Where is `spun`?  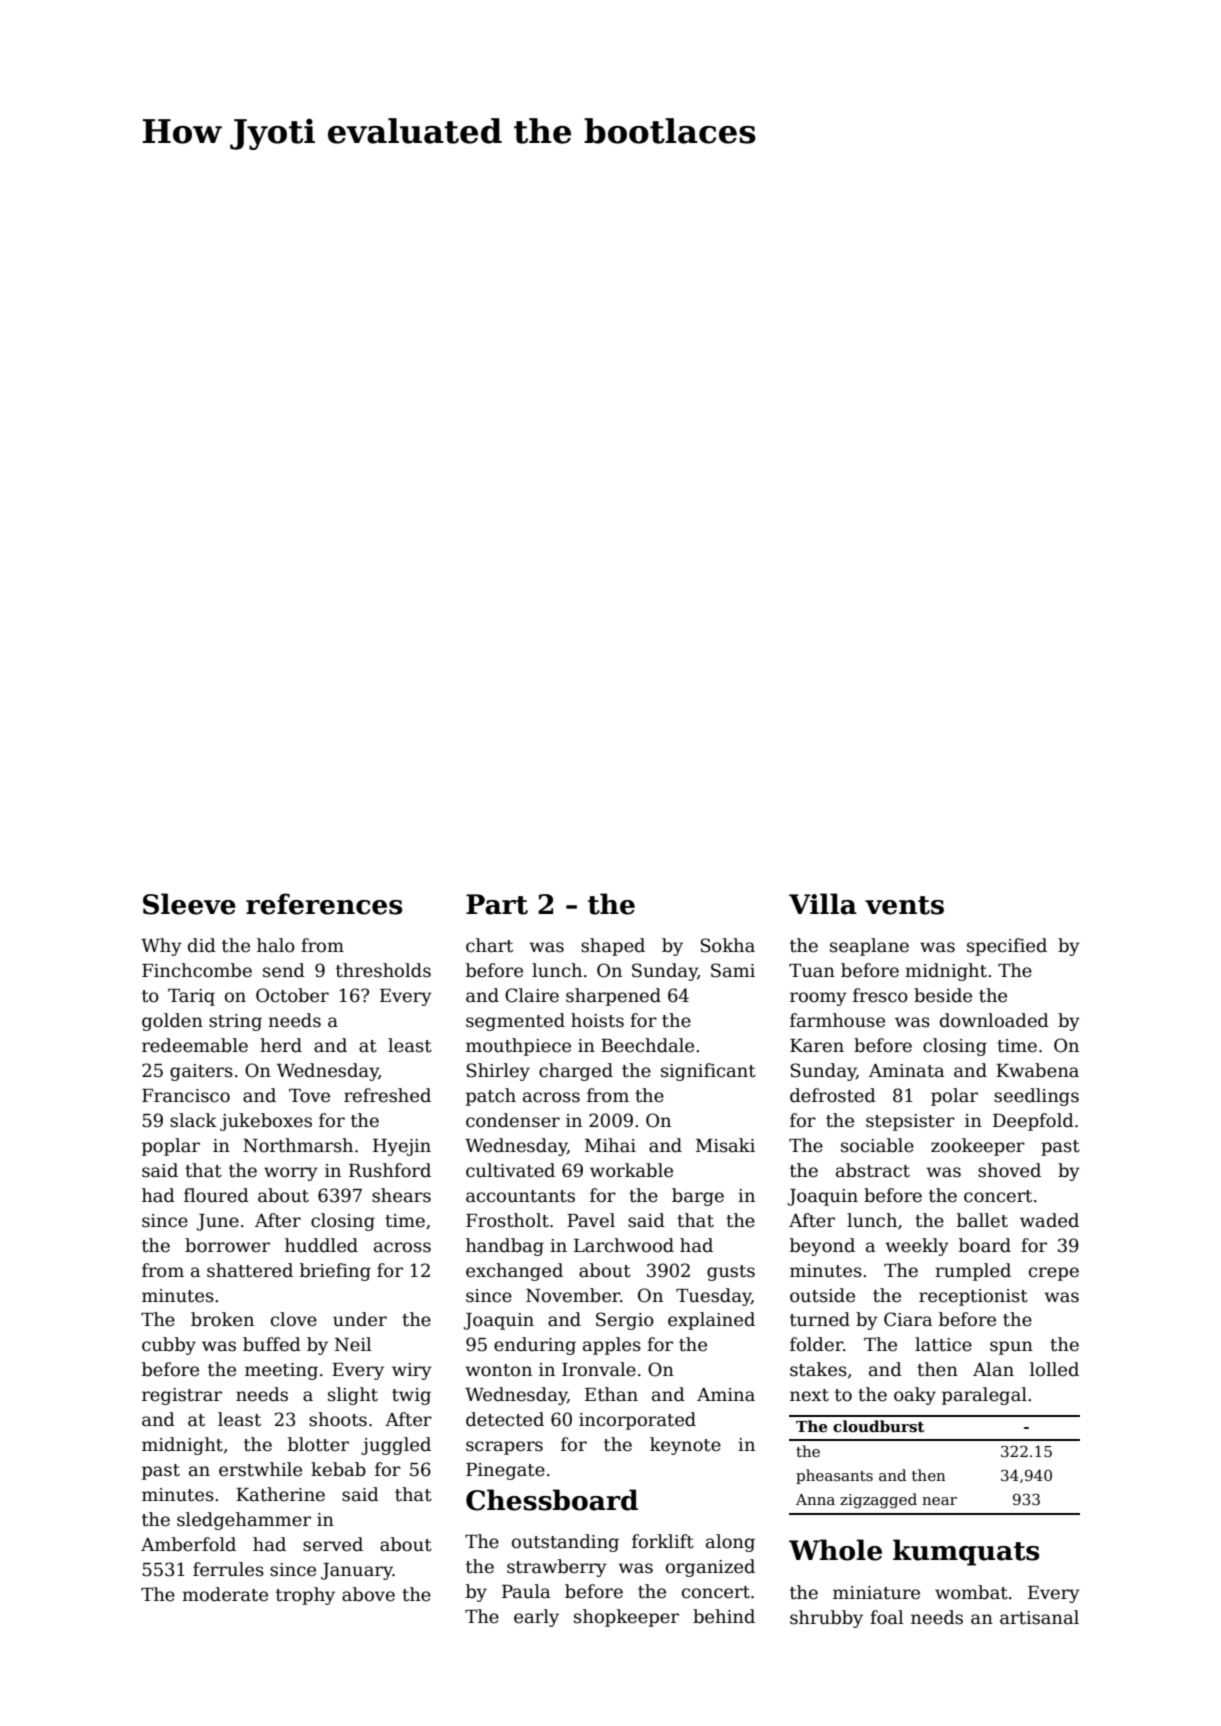
spun is located at coordinates (1011, 1348).
